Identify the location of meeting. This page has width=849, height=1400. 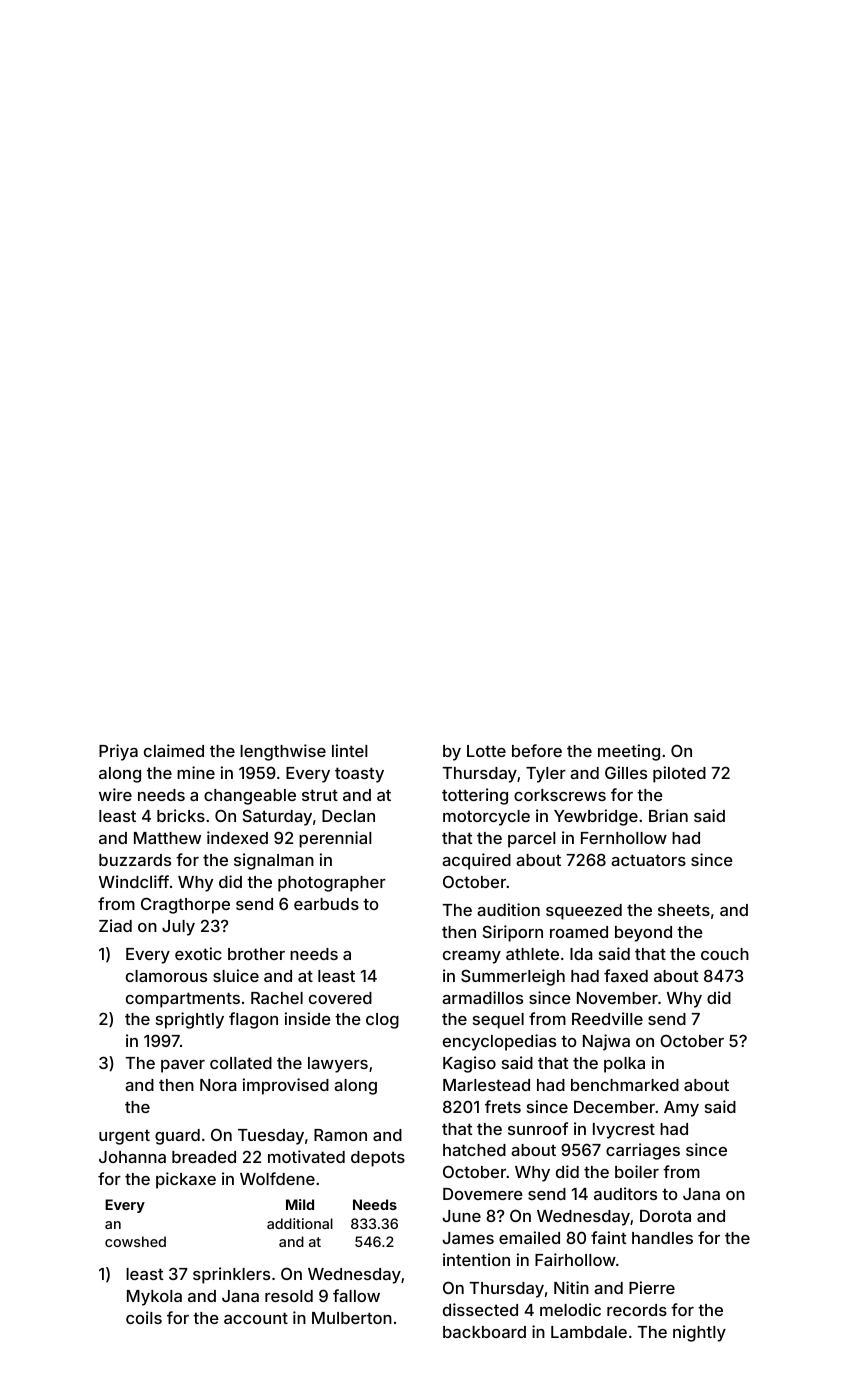
(629, 752).
